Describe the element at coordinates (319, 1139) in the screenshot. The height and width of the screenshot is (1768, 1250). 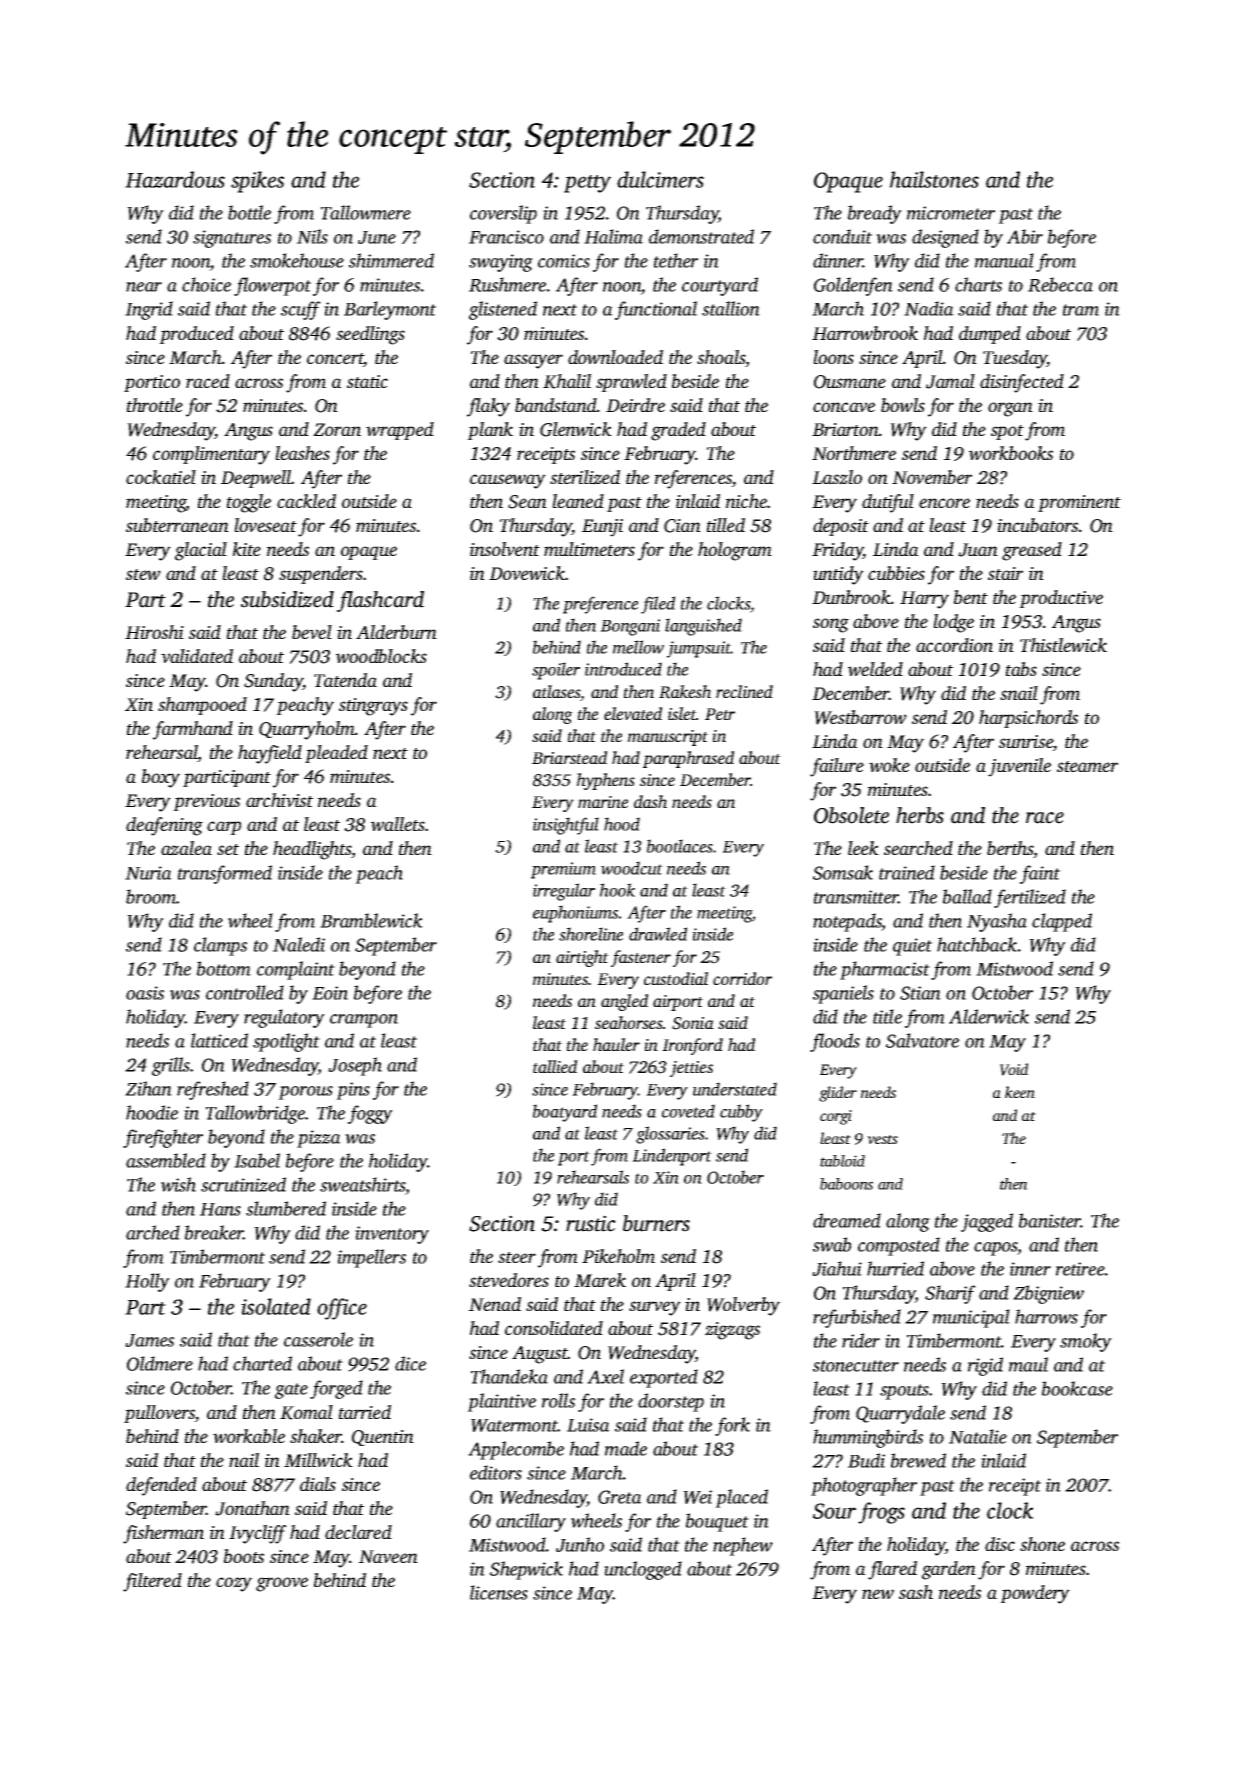
I see `pizza` at that location.
